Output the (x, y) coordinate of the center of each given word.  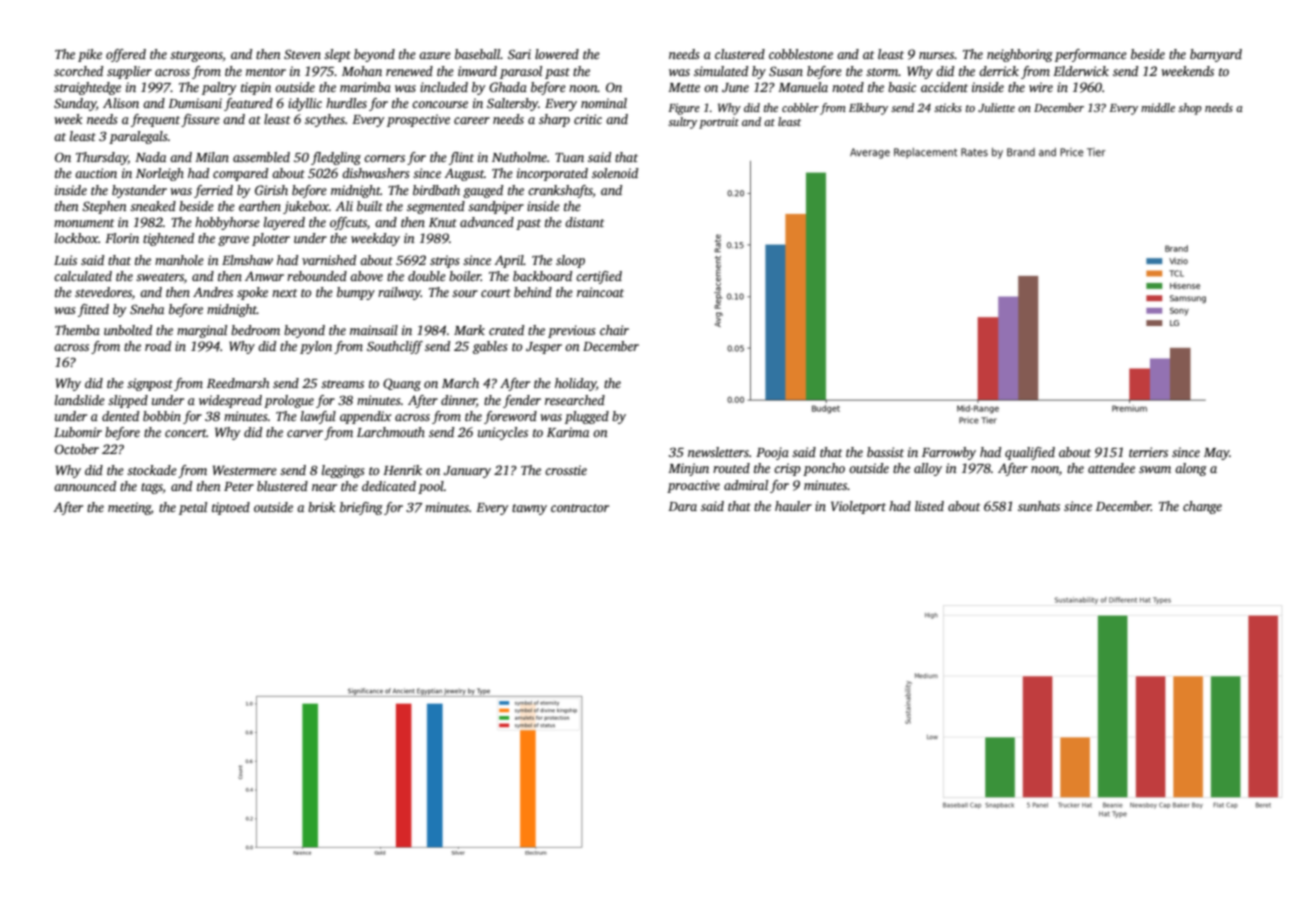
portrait (719, 123)
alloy (928, 469)
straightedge (87, 88)
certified (599, 277)
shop (1190, 109)
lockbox (76, 238)
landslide (80, 400)
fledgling (336, 158)
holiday (575, 384)
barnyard (1216, 55)
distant (584, 222)
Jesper (544, 348)
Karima (568, 432)
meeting (129, 508)
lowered (557, 54)
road (158, 346)
